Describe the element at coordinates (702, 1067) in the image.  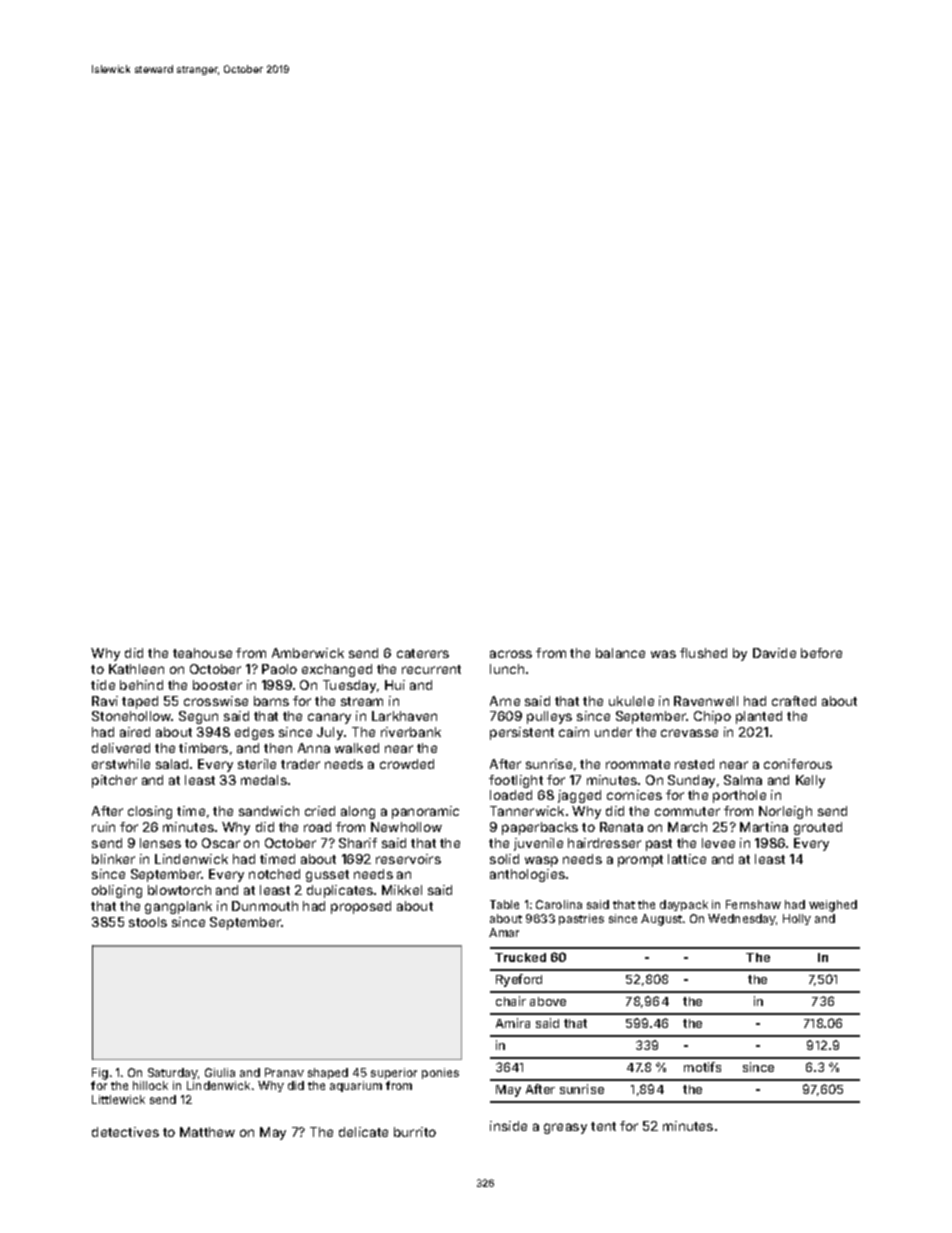
I see `motifs` at that location.
